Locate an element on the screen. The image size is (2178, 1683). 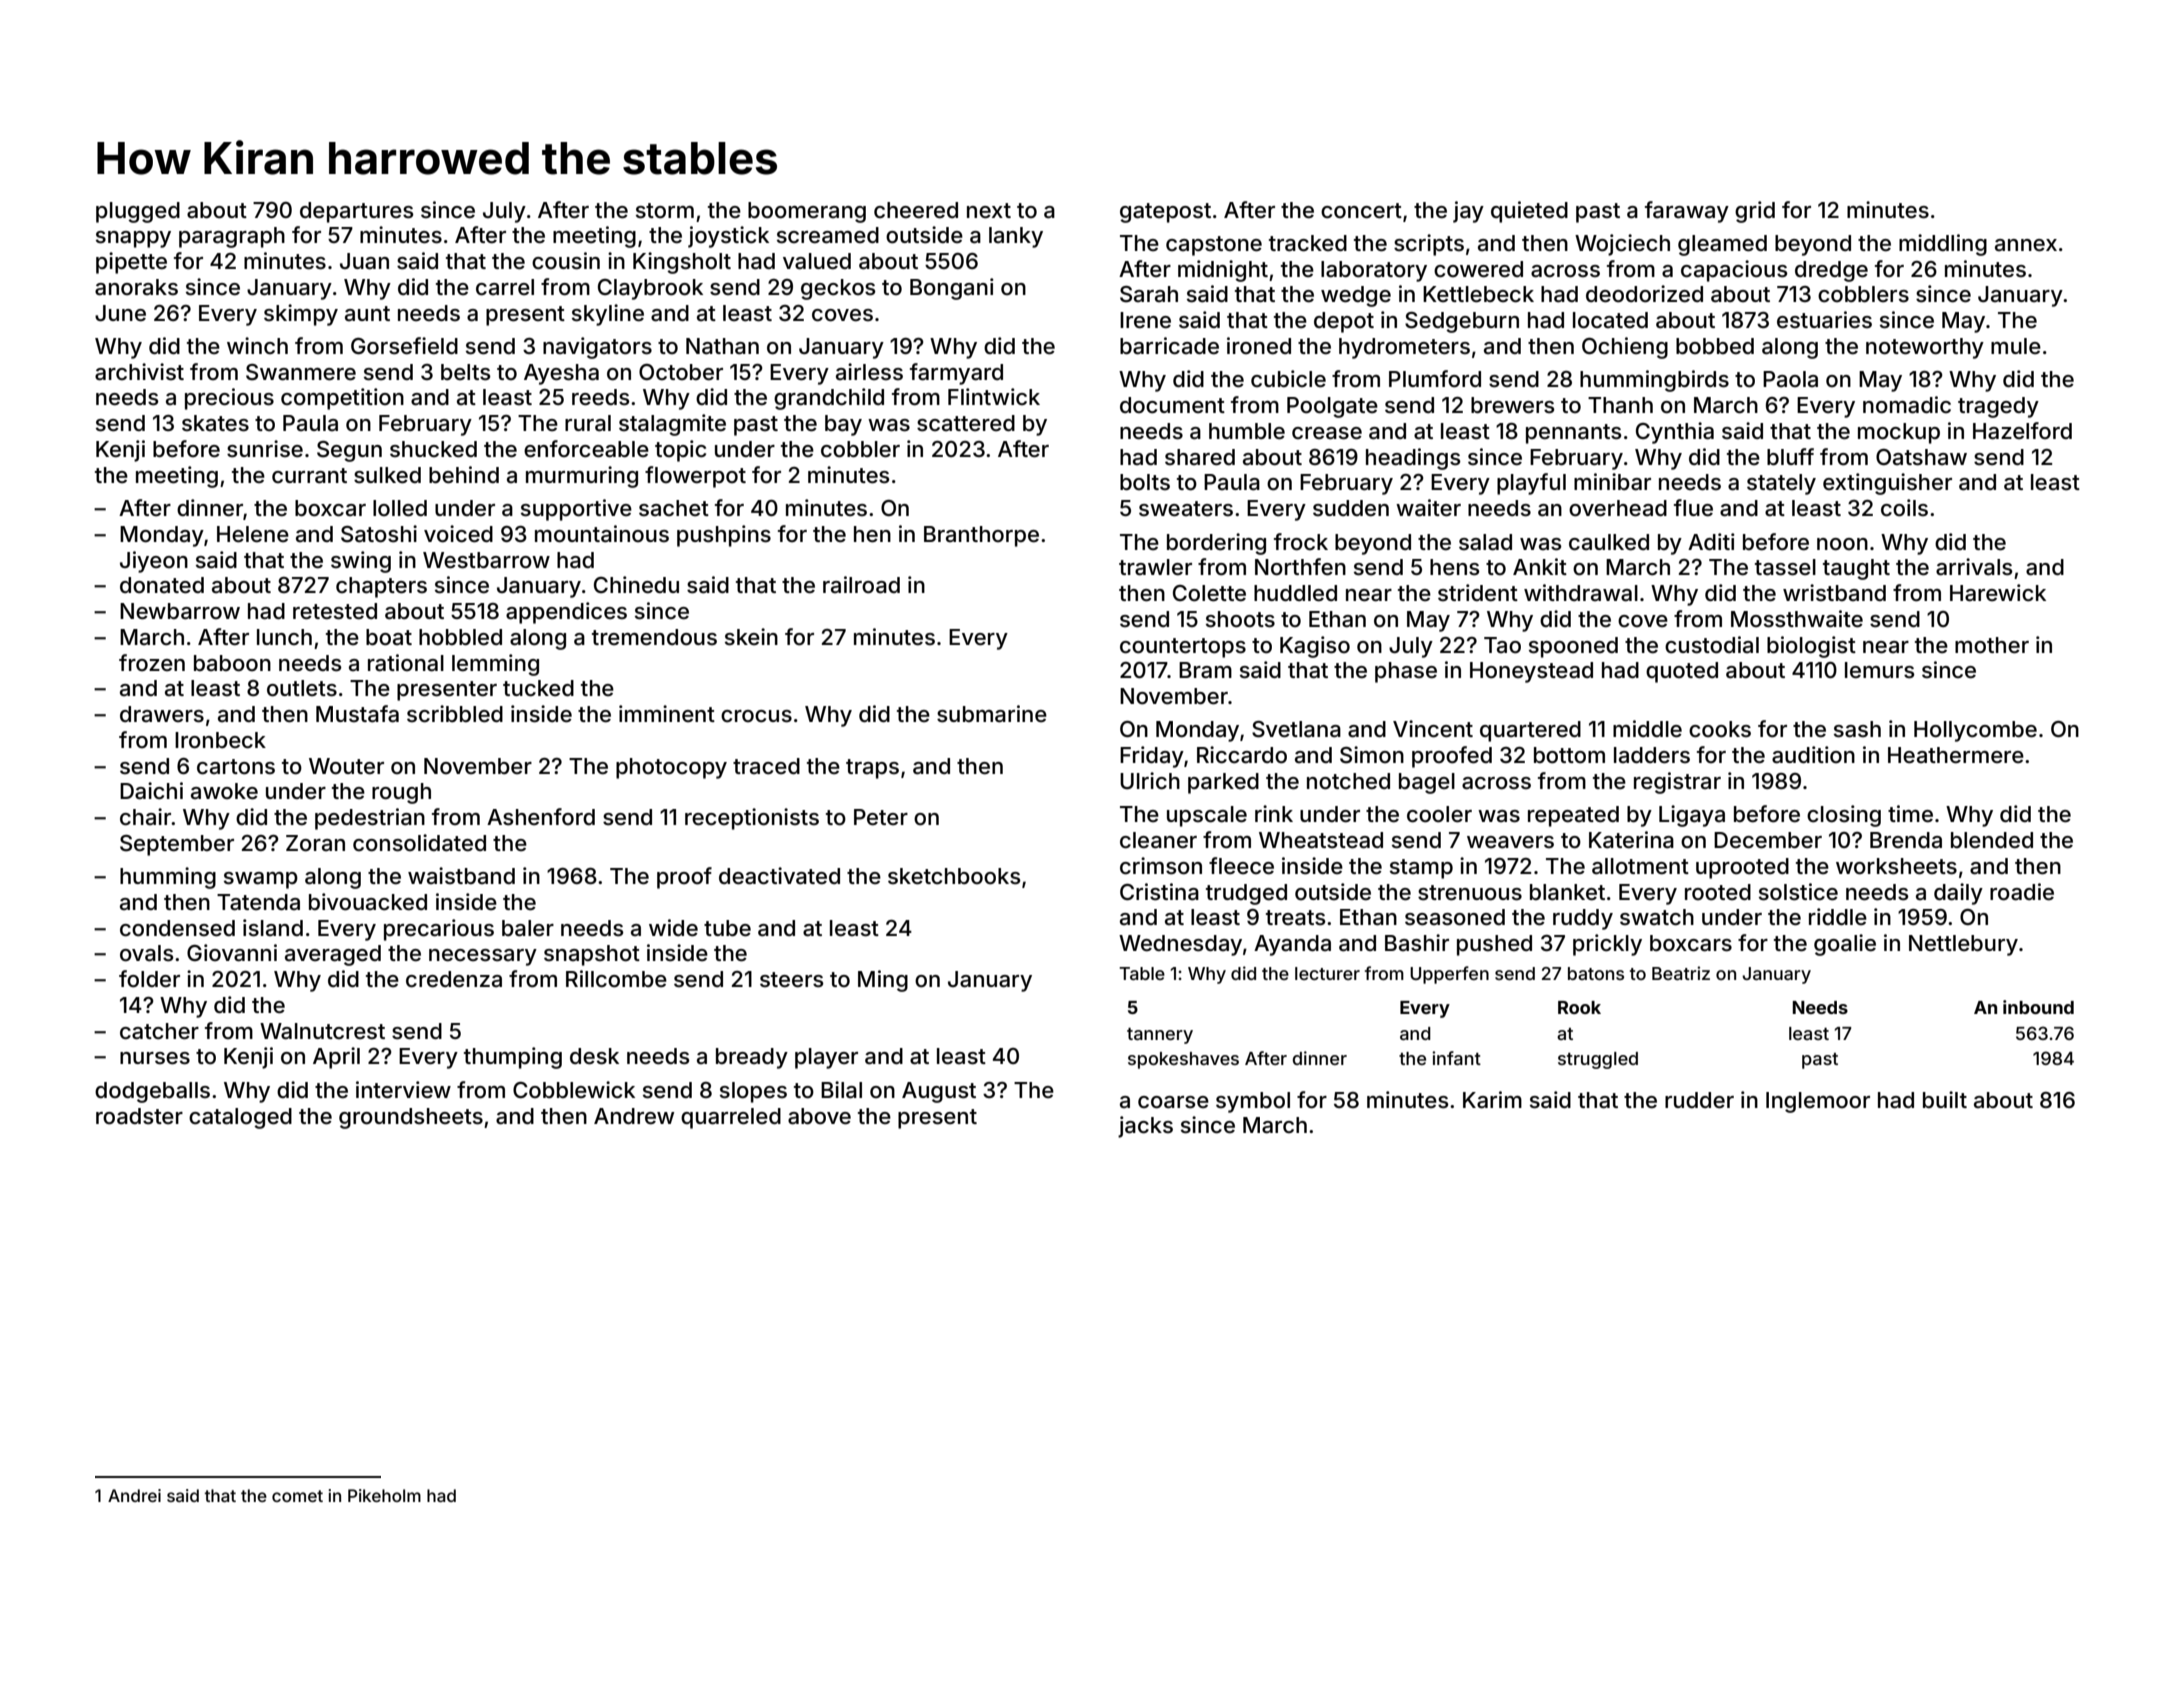
Andrew is located at coordinates (634, 1116).
